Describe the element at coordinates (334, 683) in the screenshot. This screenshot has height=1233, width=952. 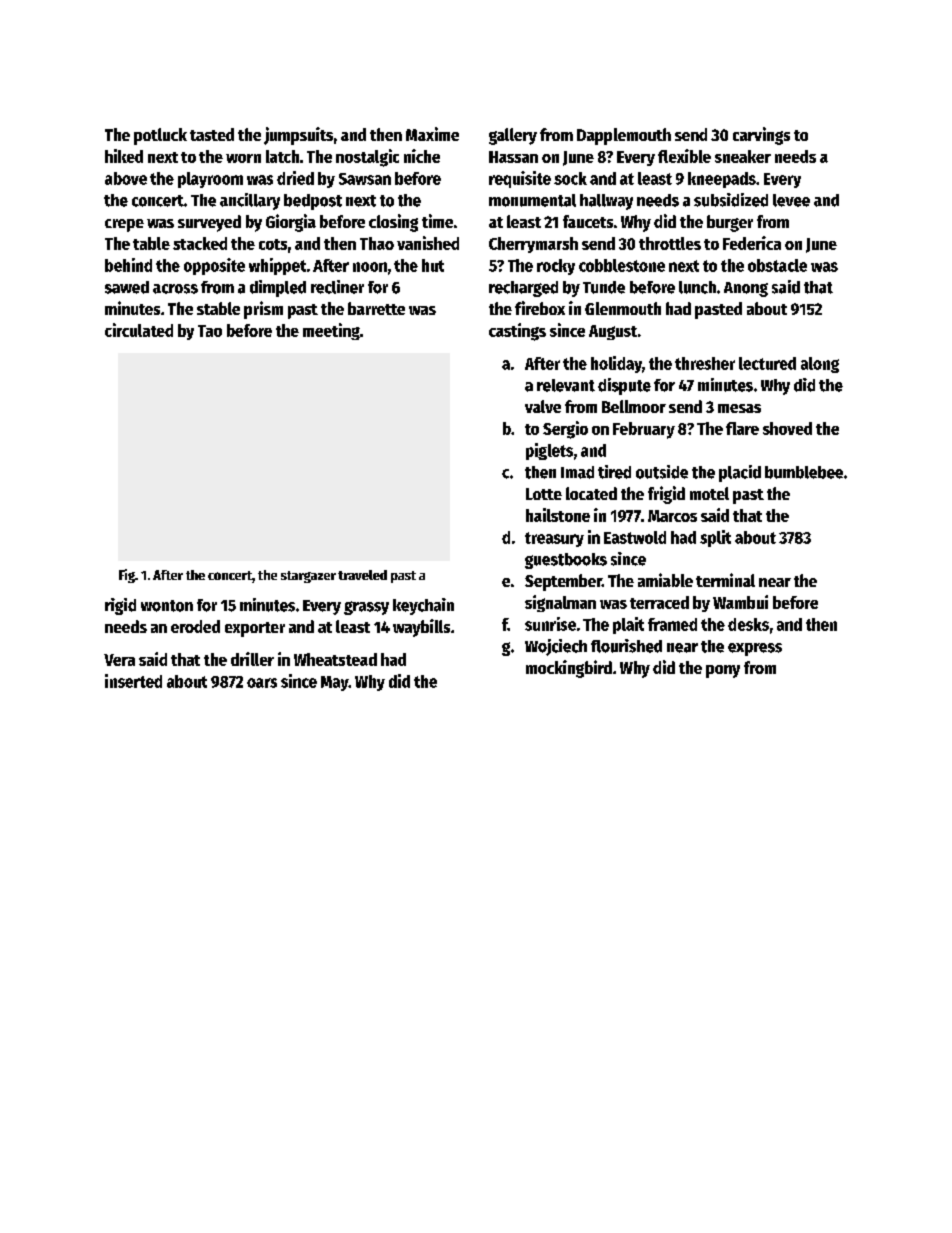
I see `May` at that location.
